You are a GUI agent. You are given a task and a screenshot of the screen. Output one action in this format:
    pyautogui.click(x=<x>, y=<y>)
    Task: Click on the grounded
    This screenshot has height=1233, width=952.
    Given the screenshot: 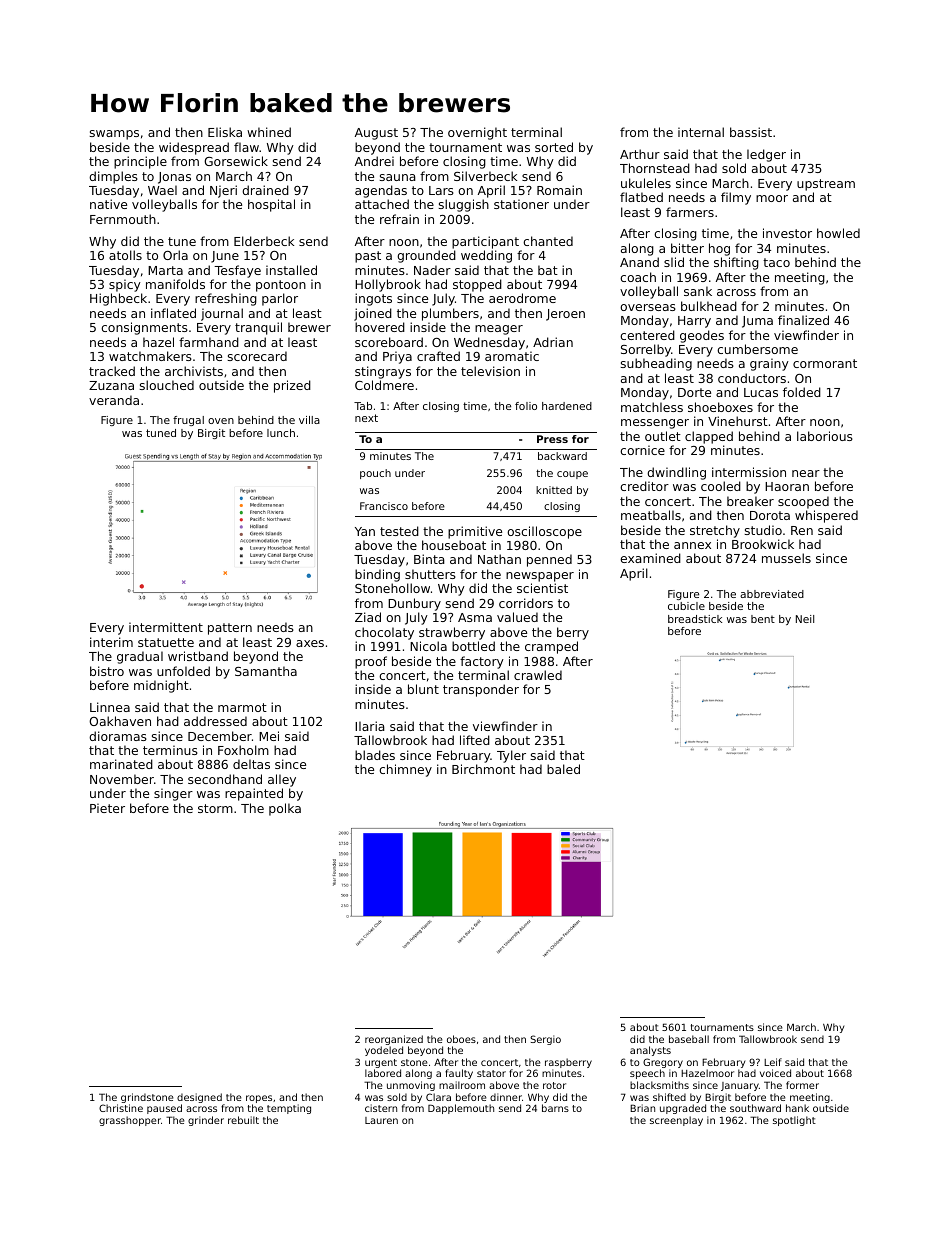 What is the action you would take?
    pyautogui.click(x=426, y=256)
